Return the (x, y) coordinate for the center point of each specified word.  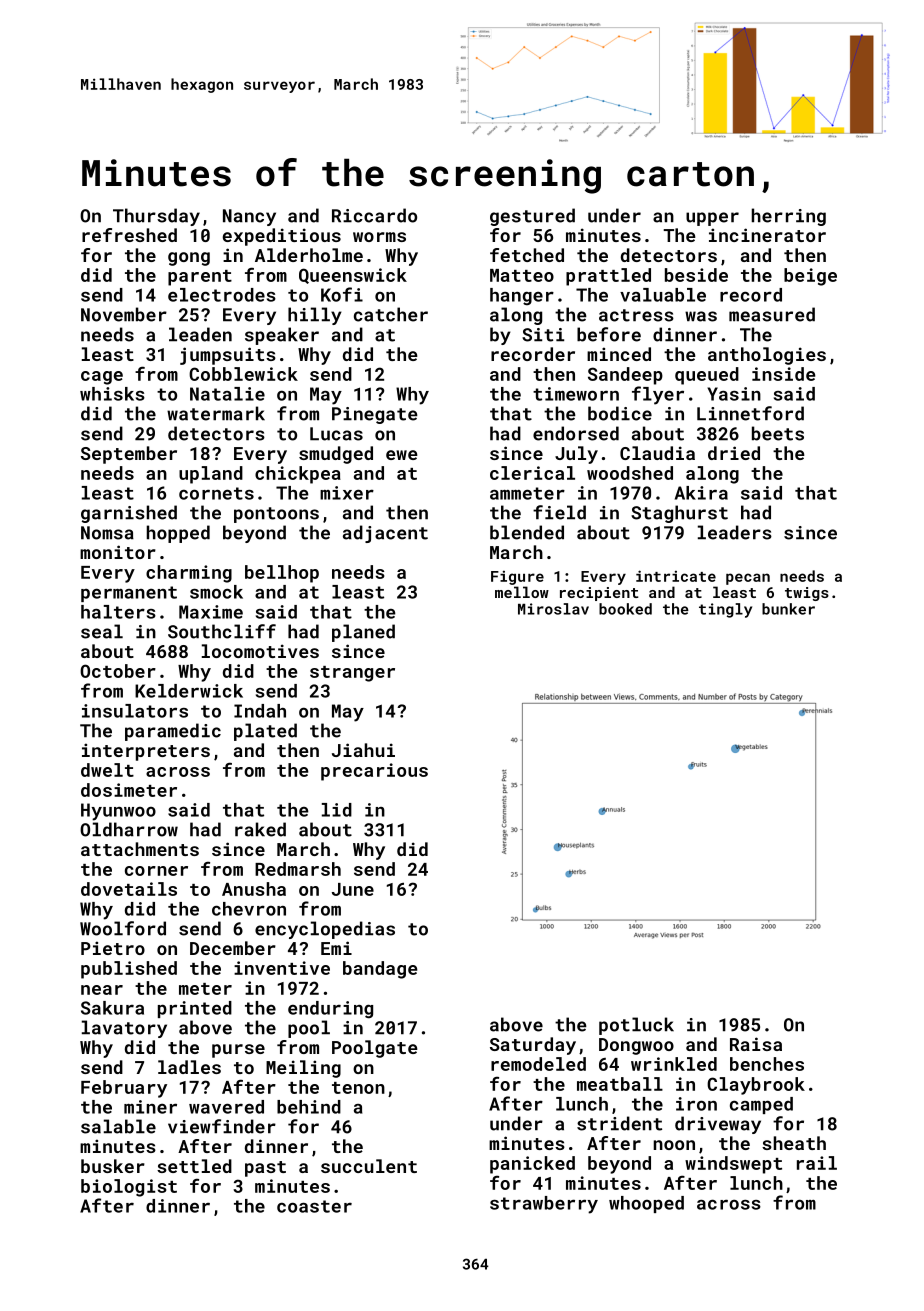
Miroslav (553, 609)
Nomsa (107, 533)
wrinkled (674, 1064)
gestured (532, 217)
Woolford (123, 928)
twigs (807, 594)
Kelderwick (189, 691)
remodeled (538, 1064)
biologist (129, 1188)
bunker (788, 609)
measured (772, 314)
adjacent (385, 534)
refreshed (129, 235)
